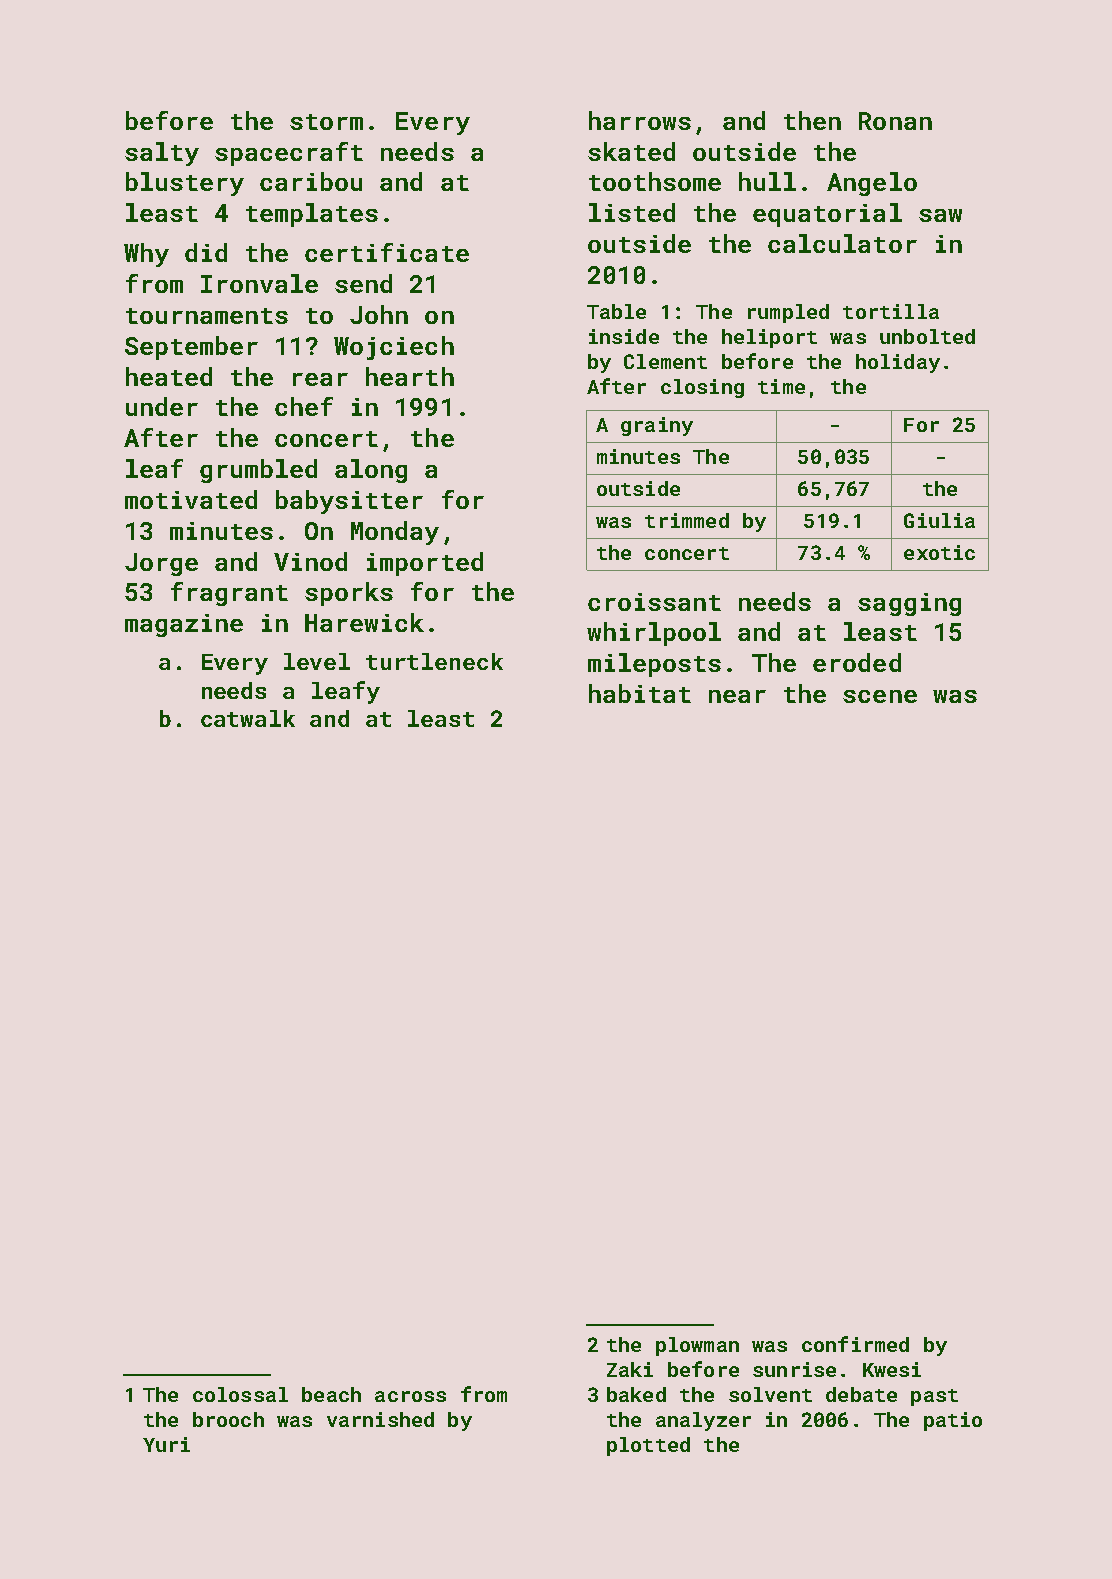  Describe the element at coordinates (855, 1344) in the image. I see `confirmed` at that location.
